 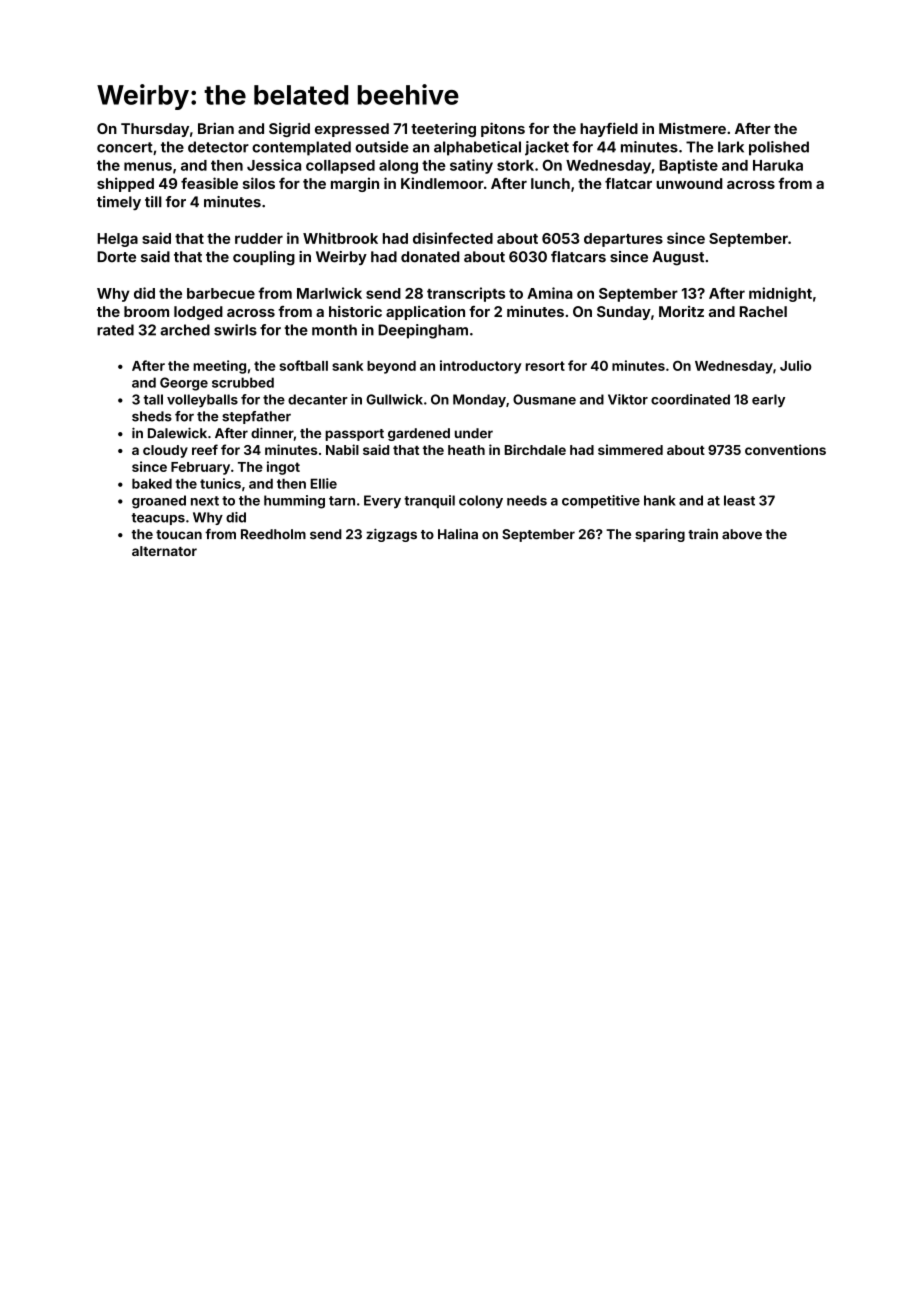 I want to click on sparing, so click(x=660, y=535).
